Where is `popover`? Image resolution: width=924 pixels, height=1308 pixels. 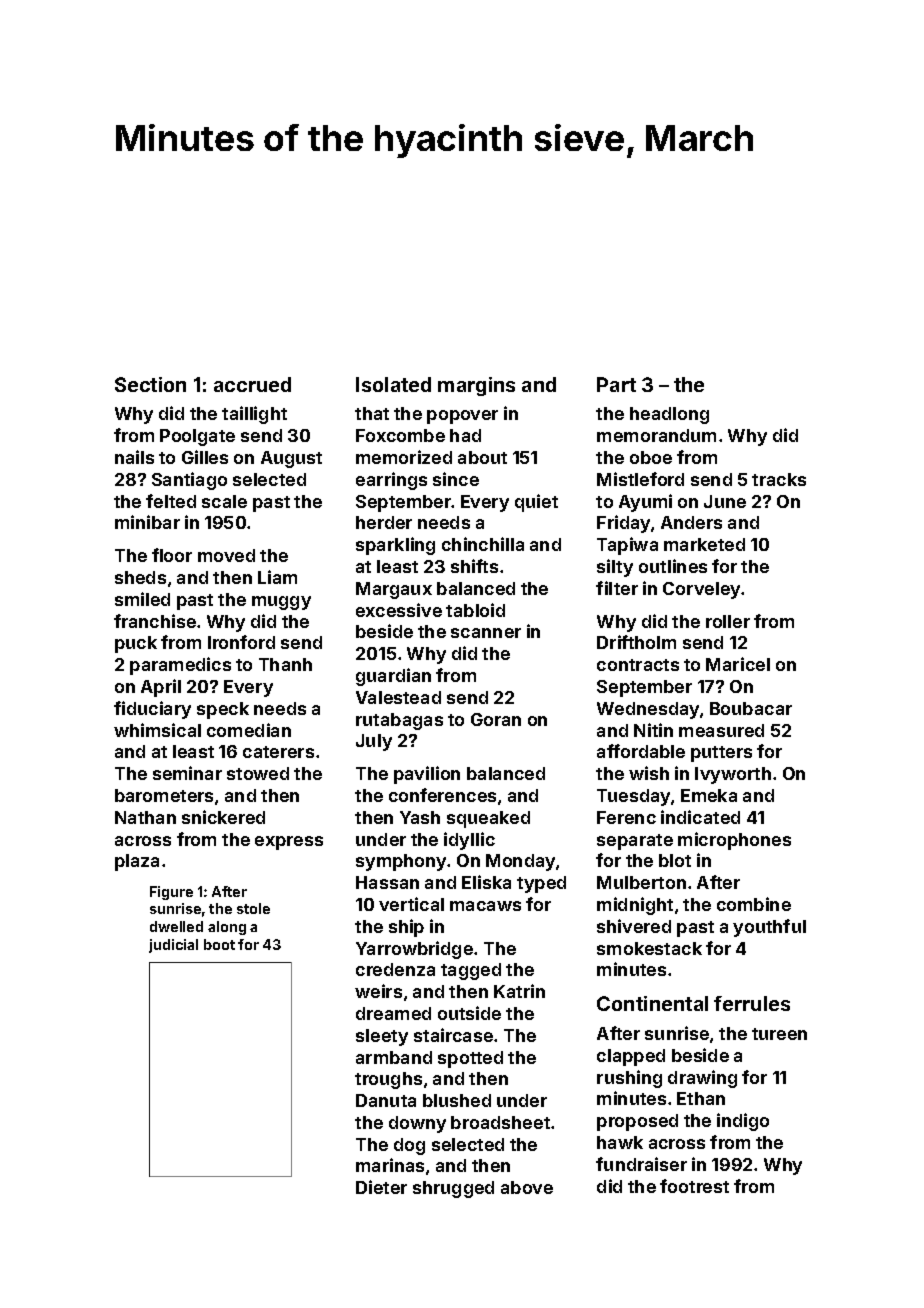
popover is located at coordinates (462, 417).
